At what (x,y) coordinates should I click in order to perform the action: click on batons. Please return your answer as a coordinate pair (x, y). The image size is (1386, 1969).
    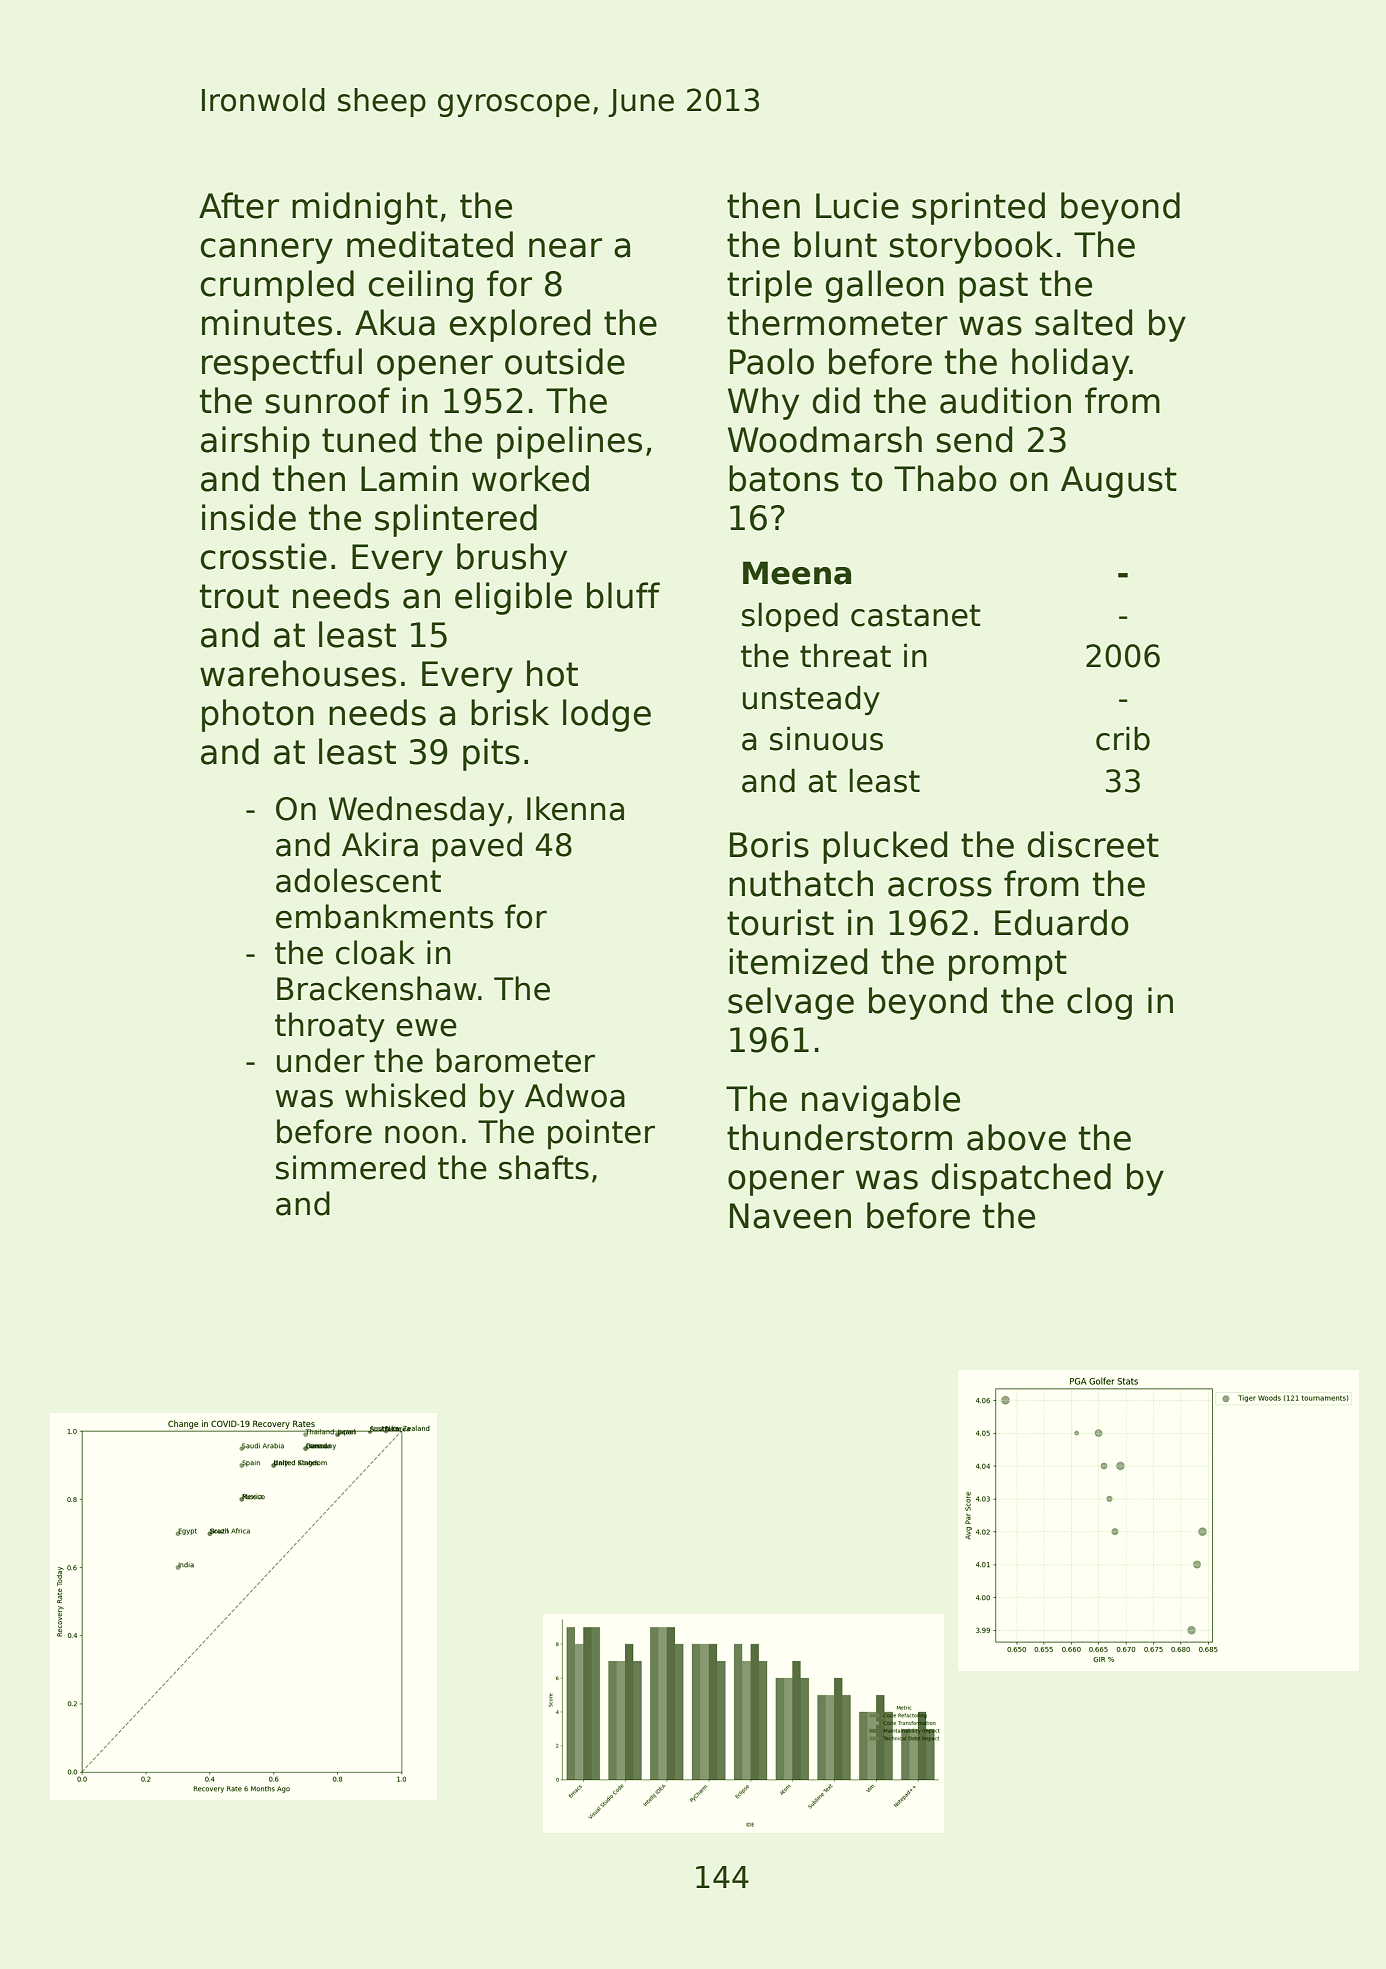
    Looking at the image, I should click on (784, 478).
